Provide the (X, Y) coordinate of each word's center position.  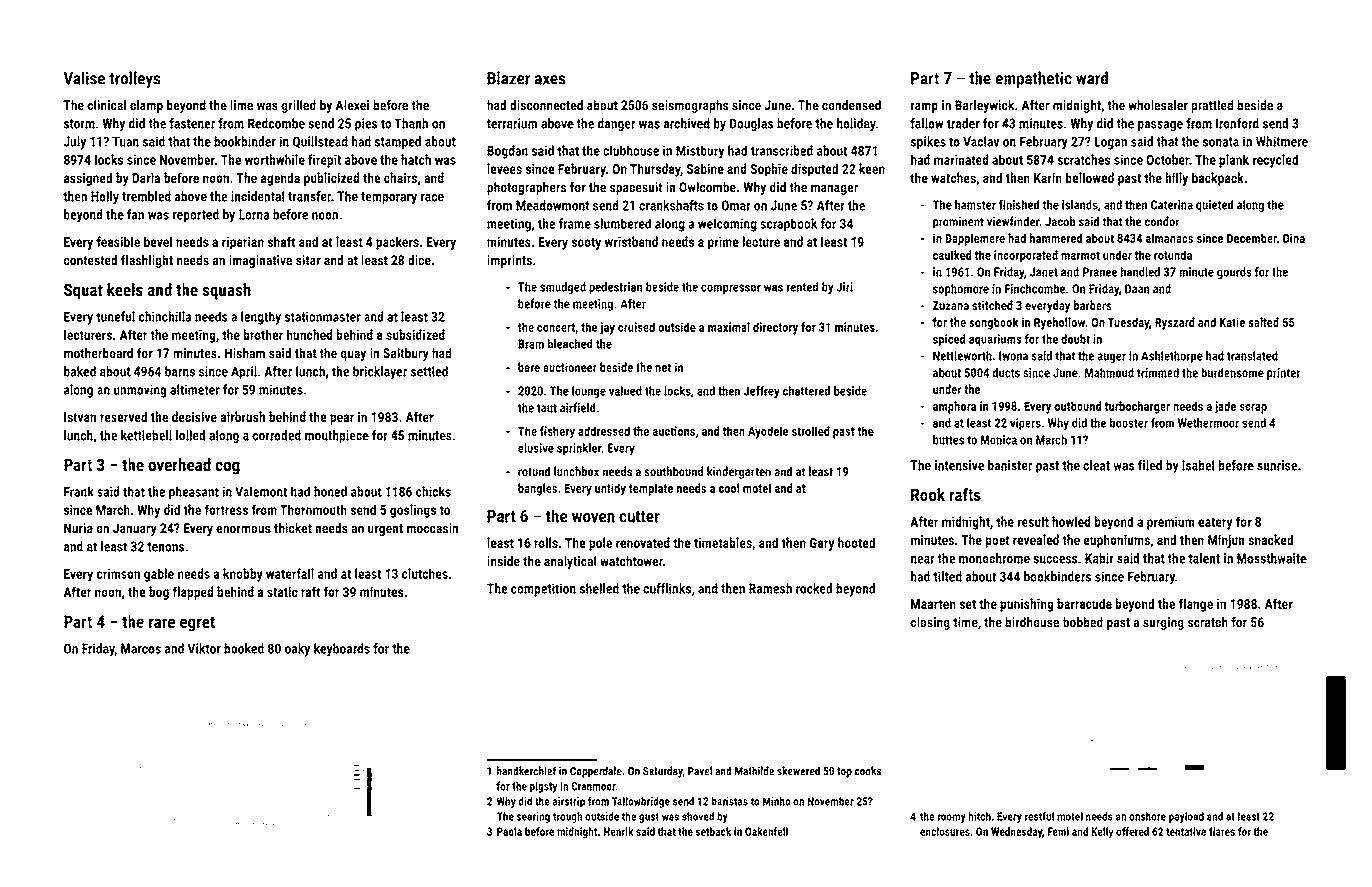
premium (1170, 523)
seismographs (690, 106)
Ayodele (768, 432)
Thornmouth (313, 509)
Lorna (254, 214)
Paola (509, 831)
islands (1080, 205)
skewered (798, 770)
